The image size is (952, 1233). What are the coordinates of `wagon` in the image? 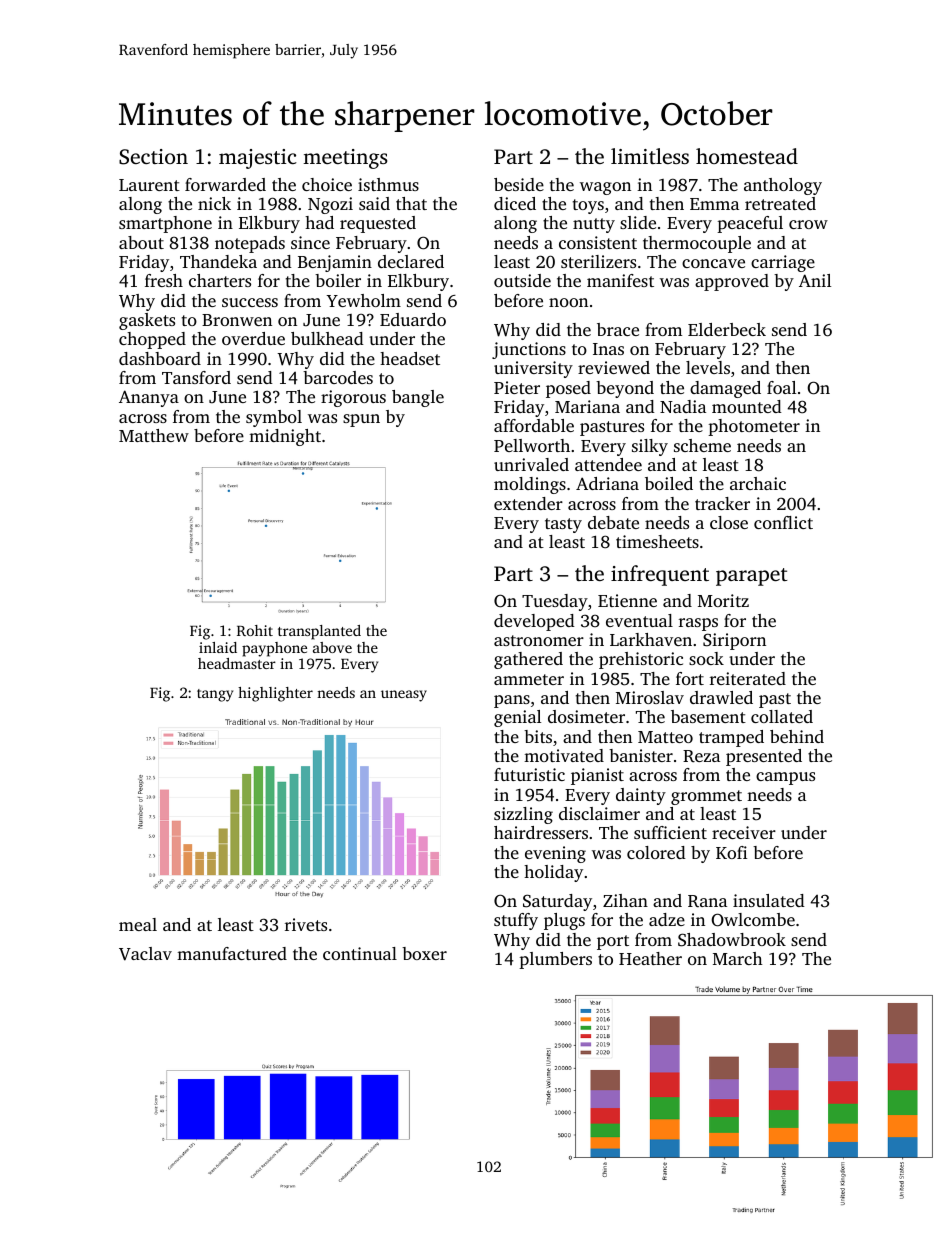 It's located at (605, 188).
